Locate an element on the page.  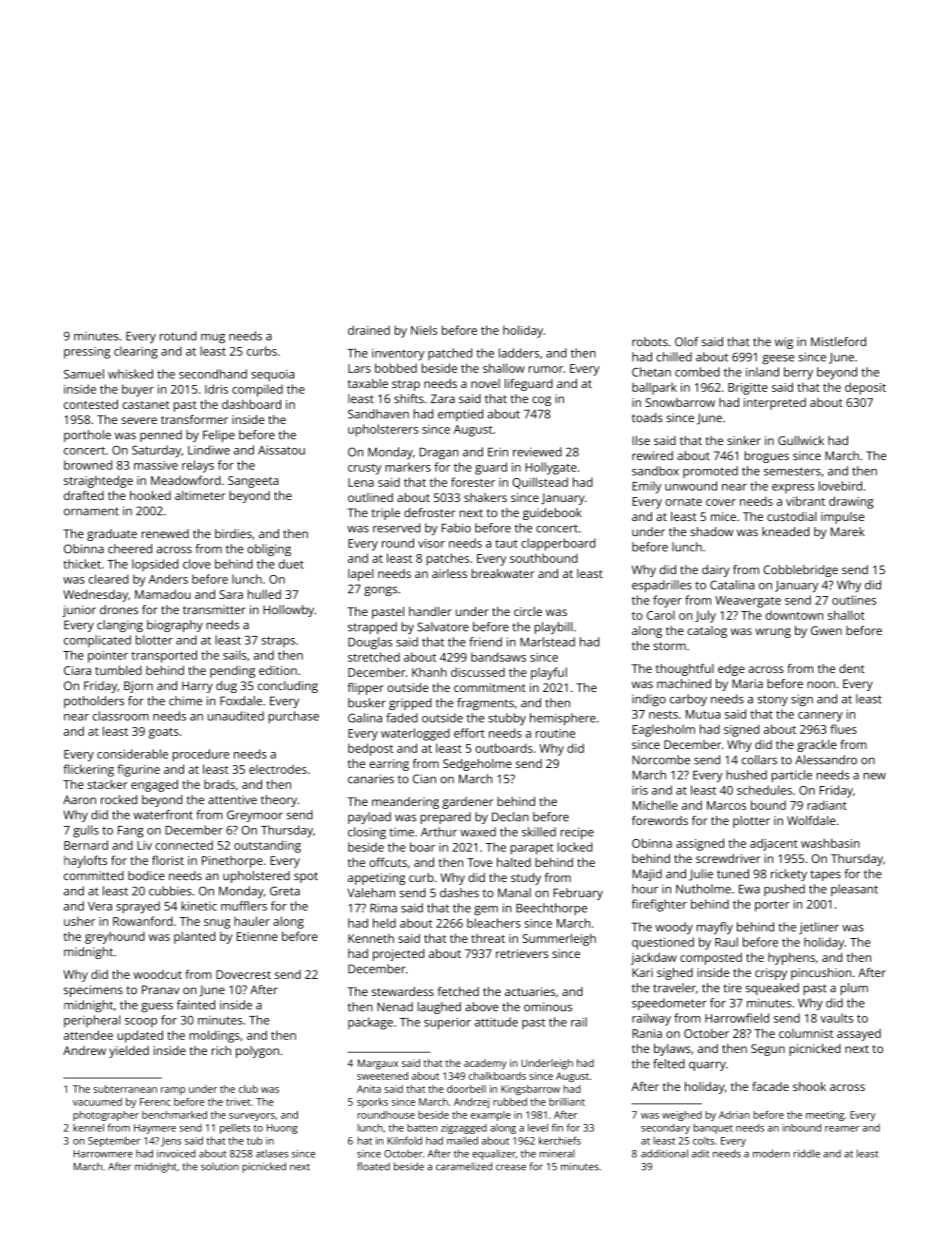
reamer is located at coordinates (842, 1129).
